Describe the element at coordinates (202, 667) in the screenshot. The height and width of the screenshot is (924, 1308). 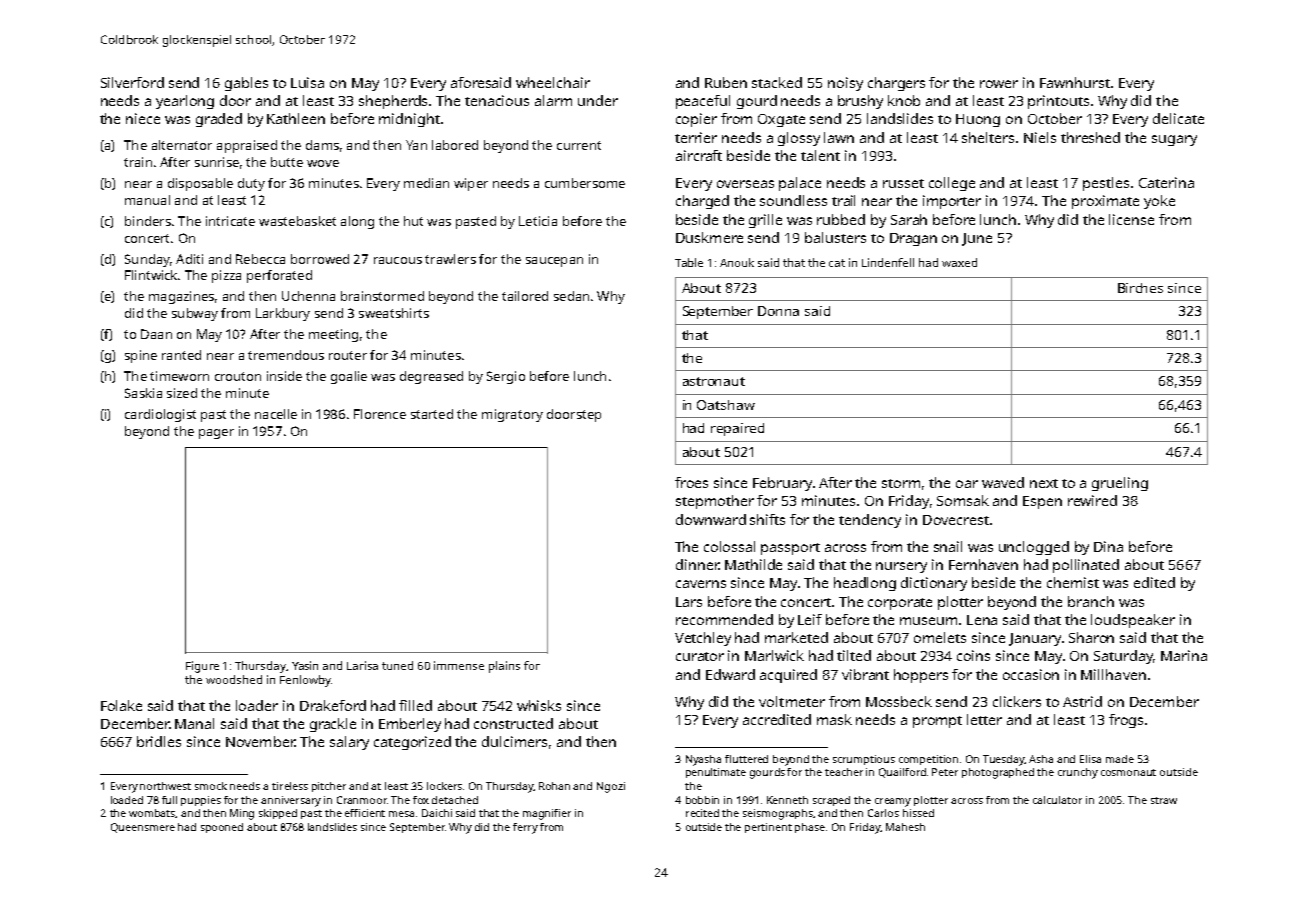
I see `Figure` at that location.
